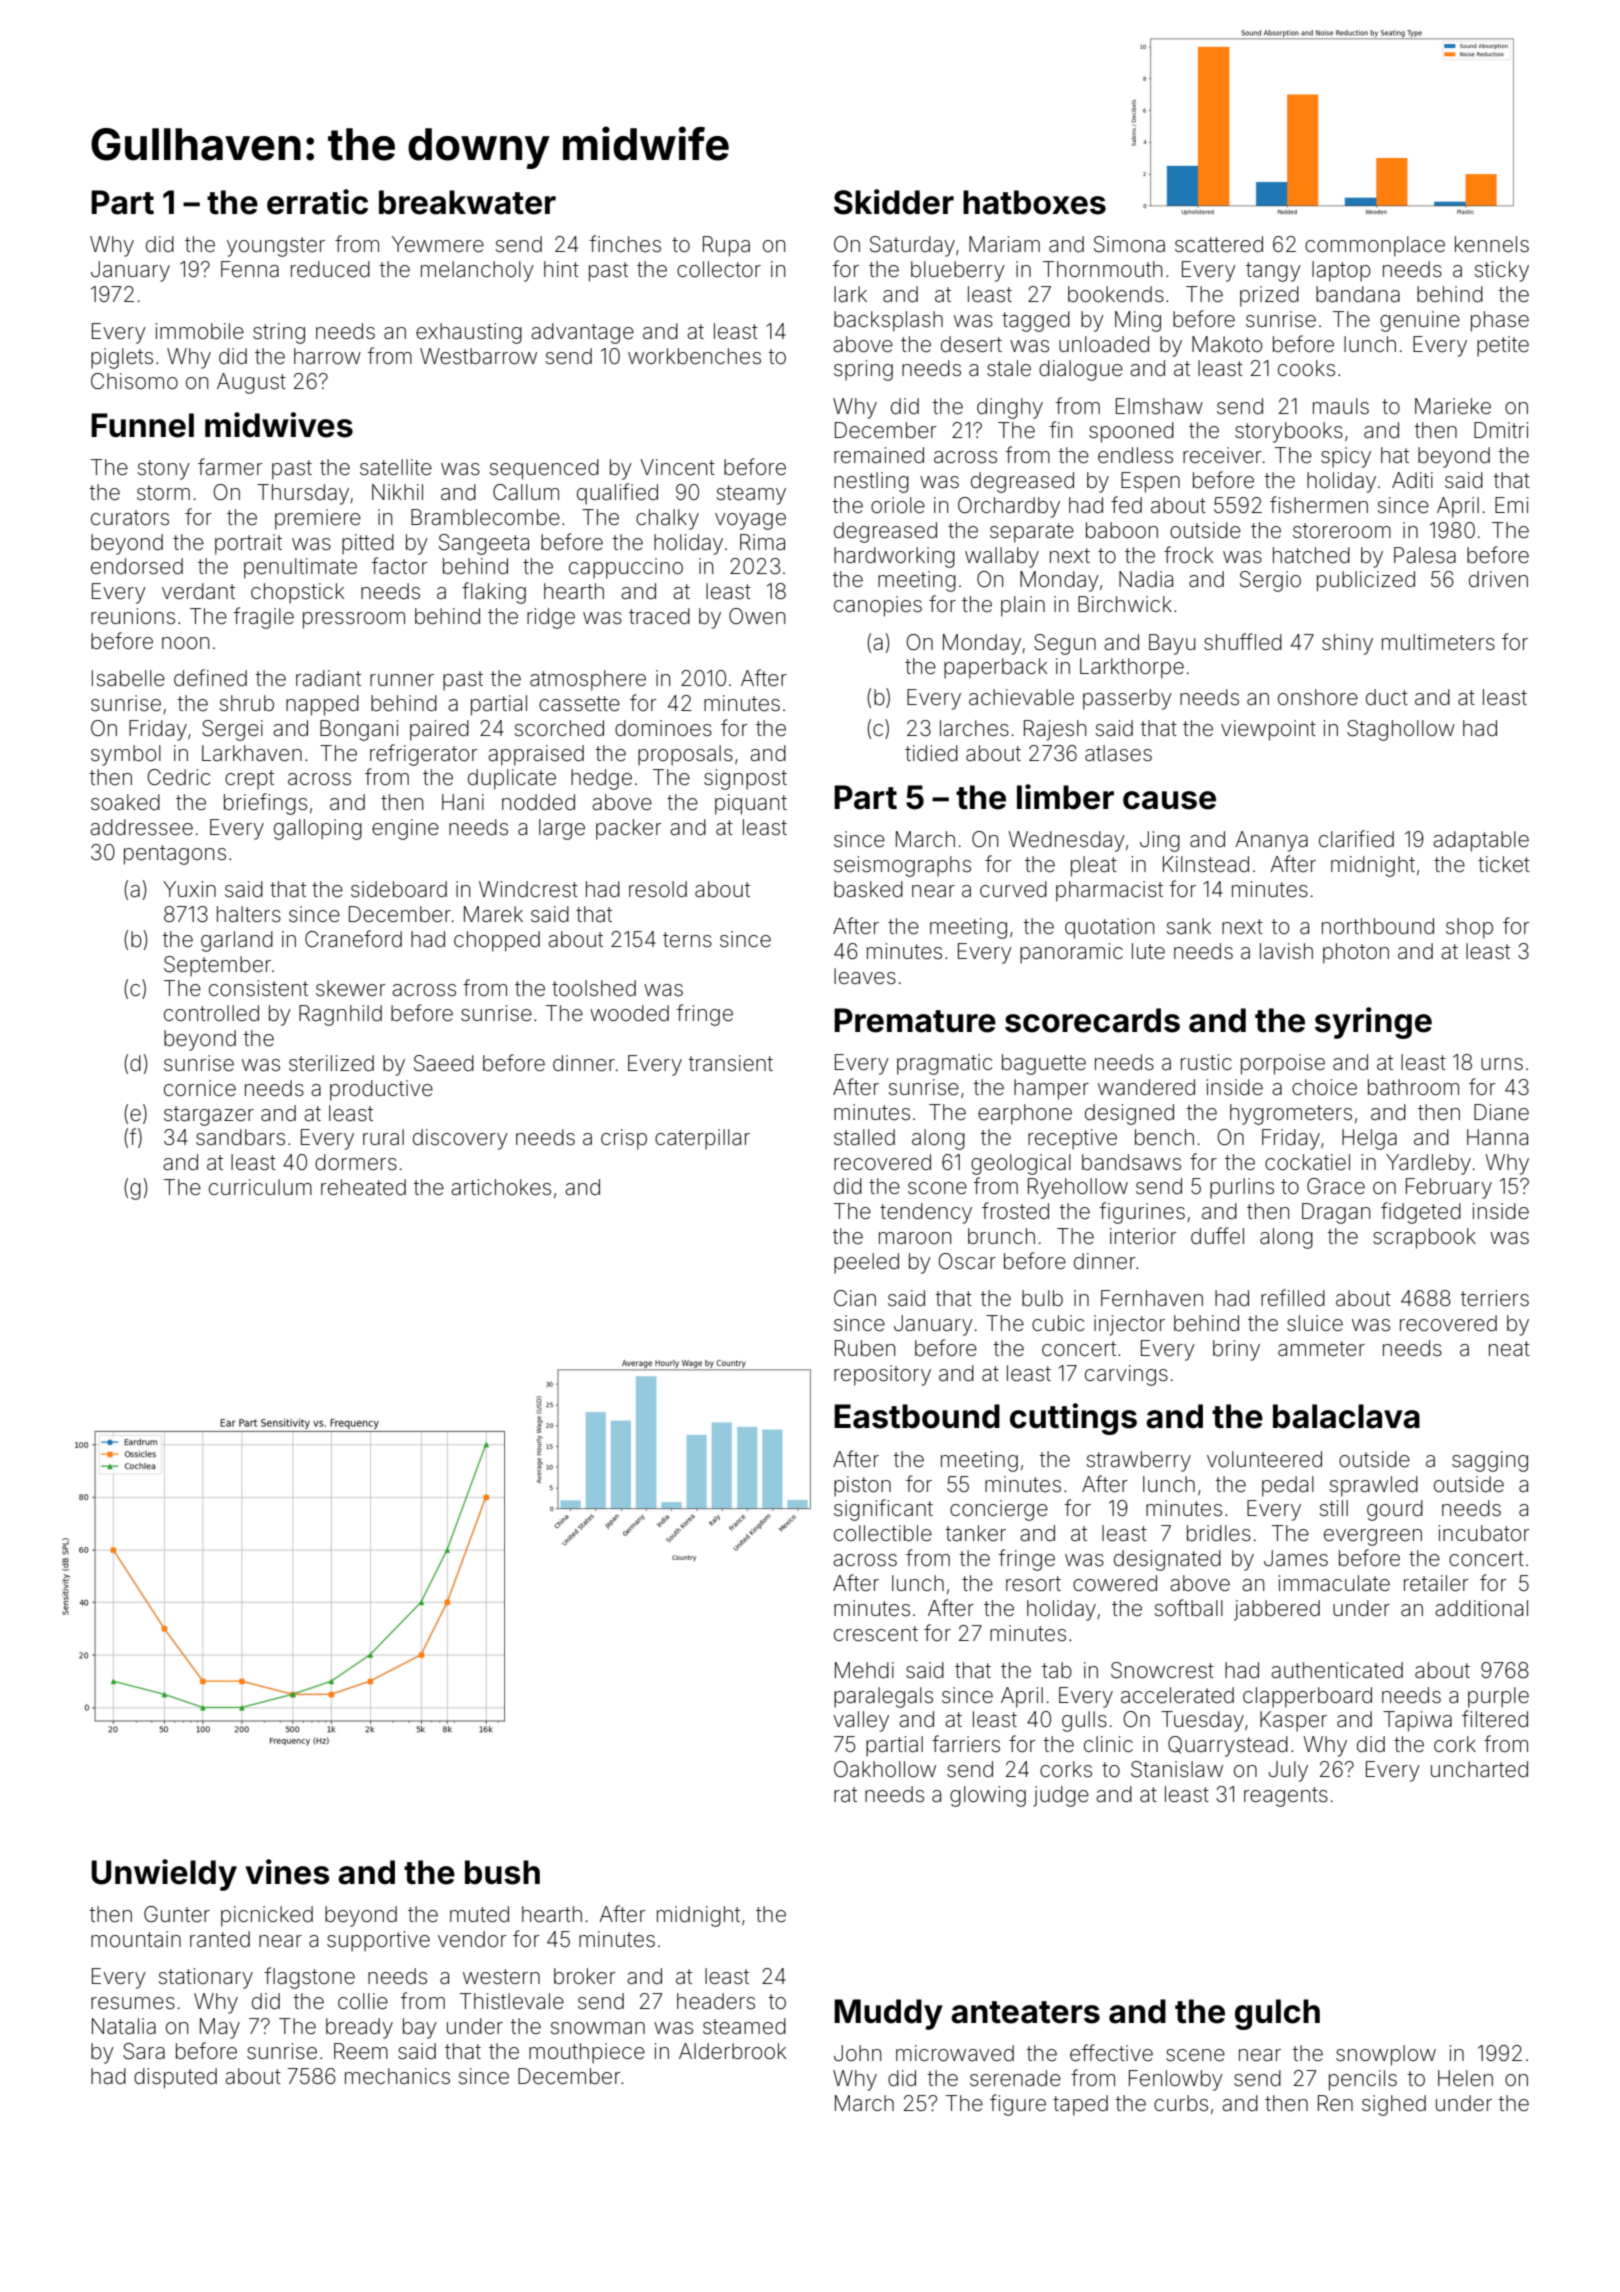  I want to click on Bramblecombe, so click(485, 517).
